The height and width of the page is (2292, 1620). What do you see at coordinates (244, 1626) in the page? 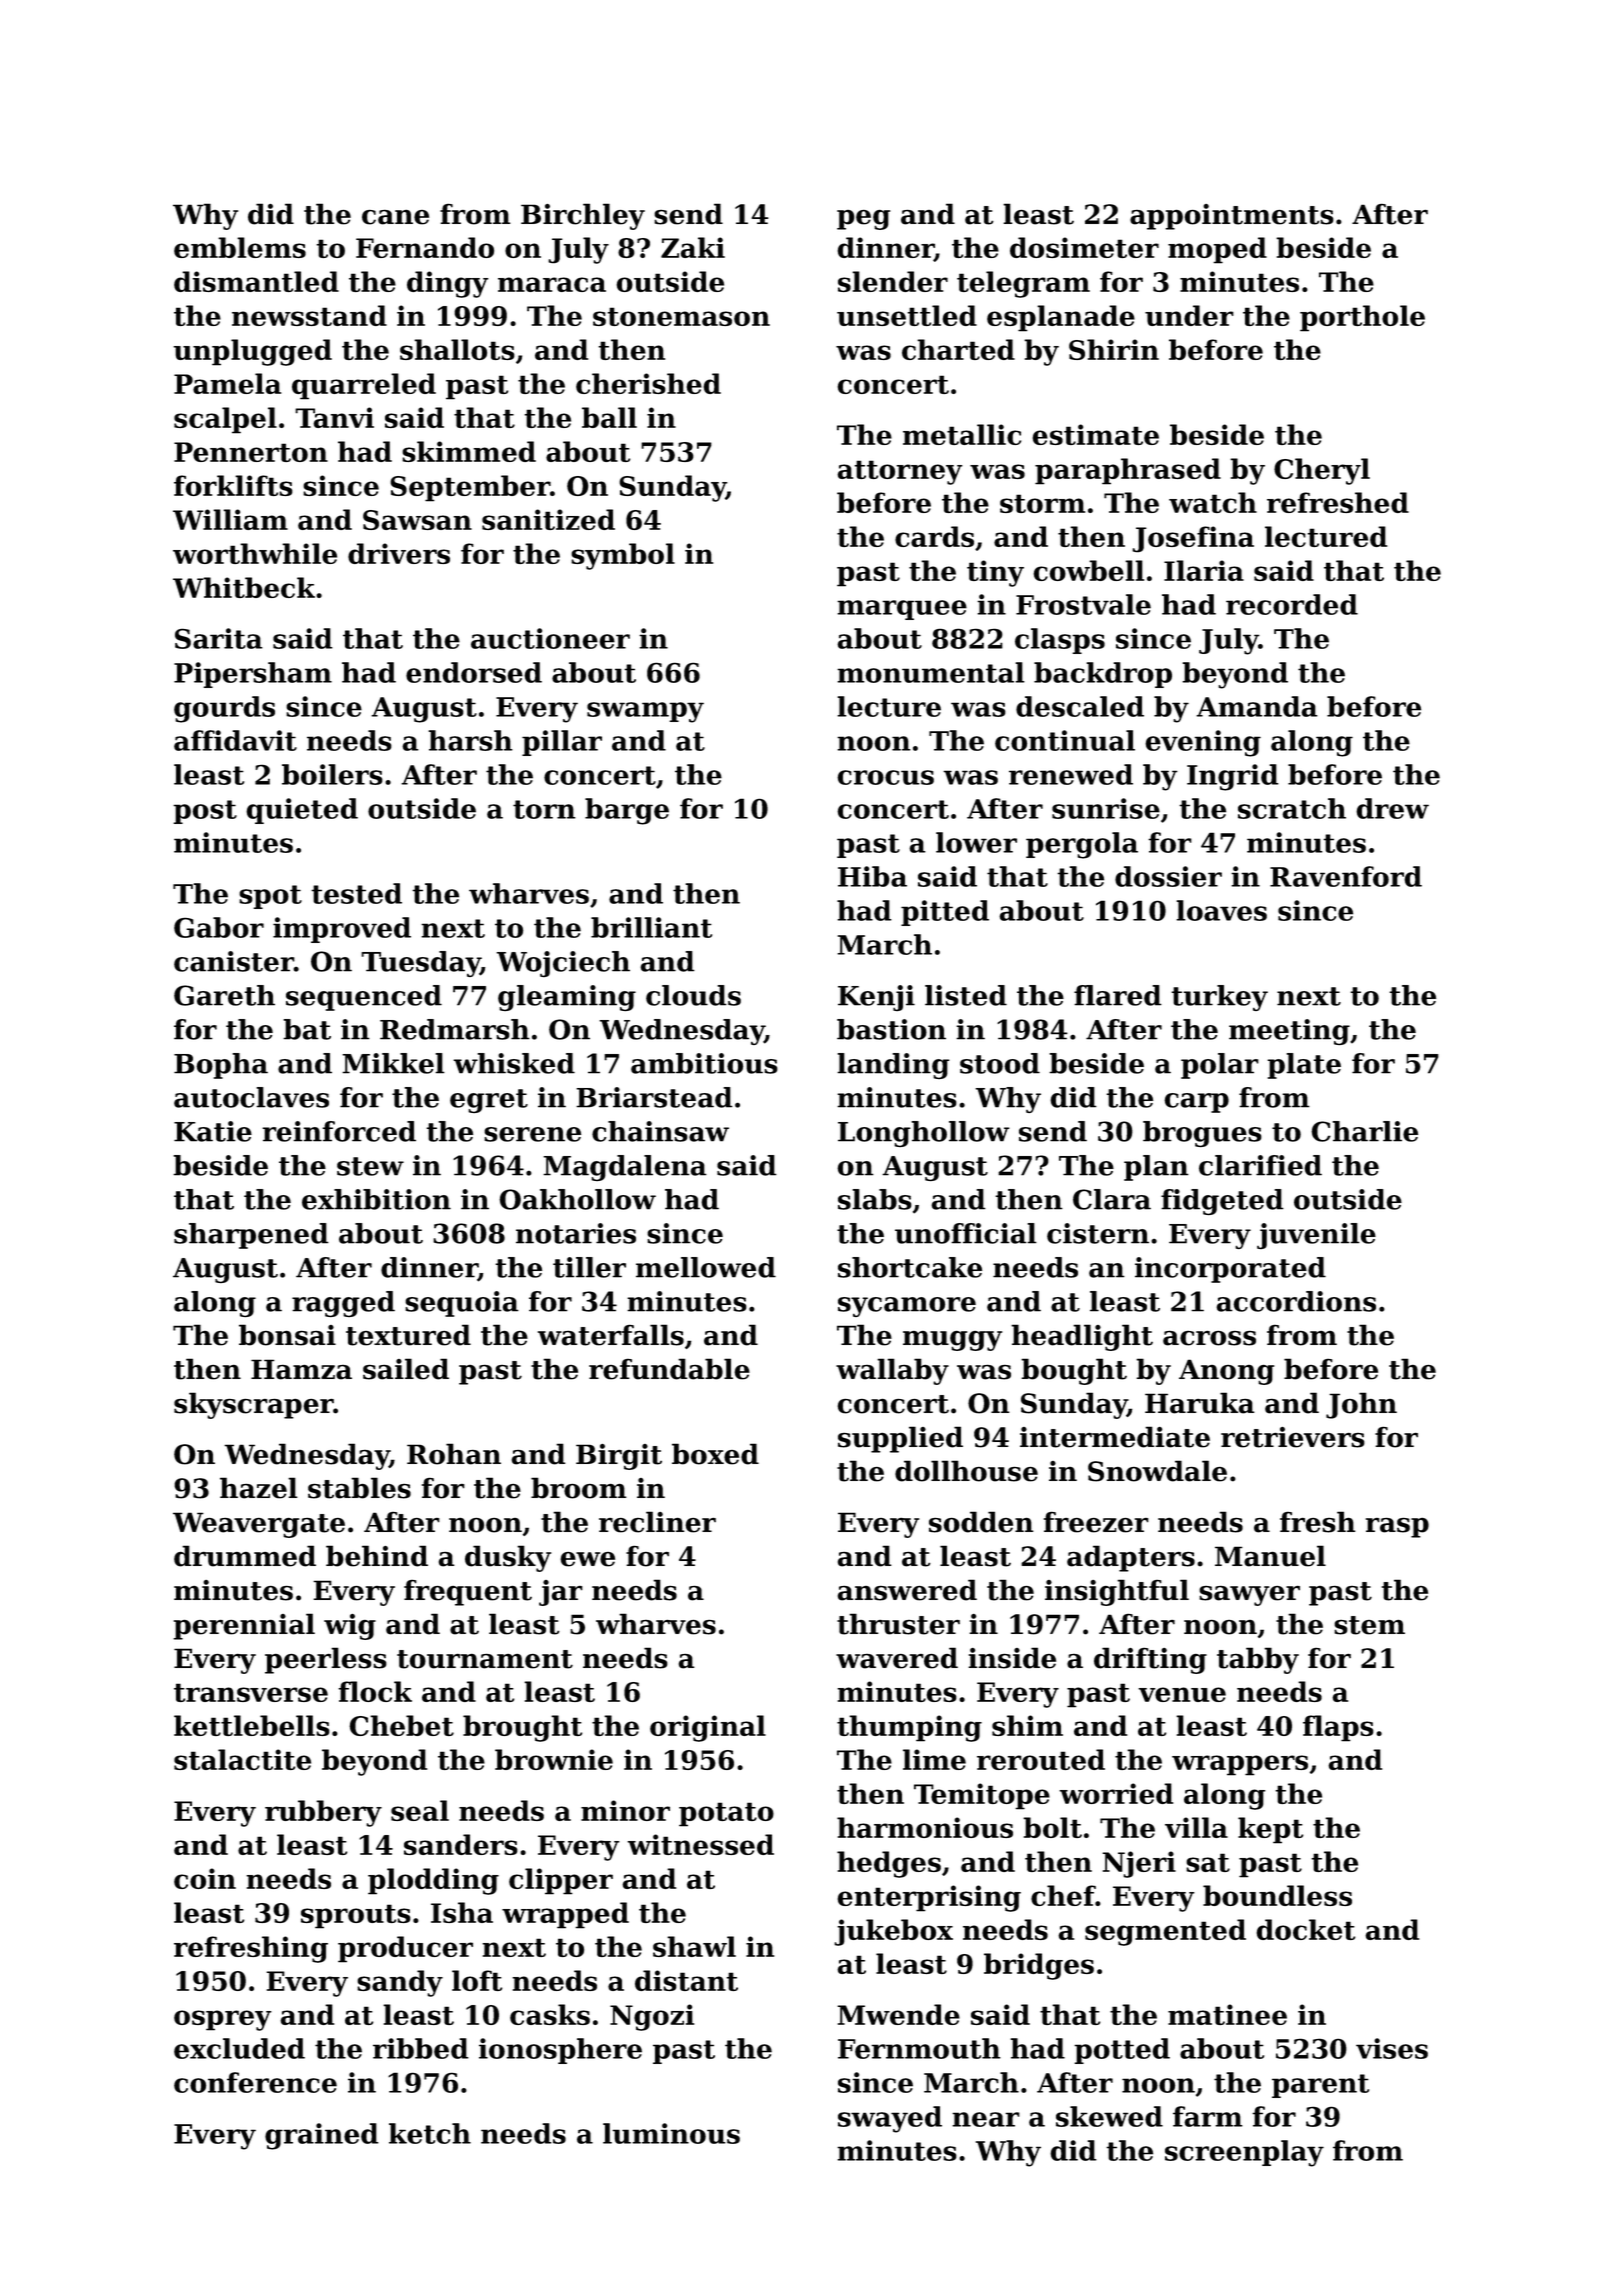
I see `perennial` at bounding box center [244, 1626].
